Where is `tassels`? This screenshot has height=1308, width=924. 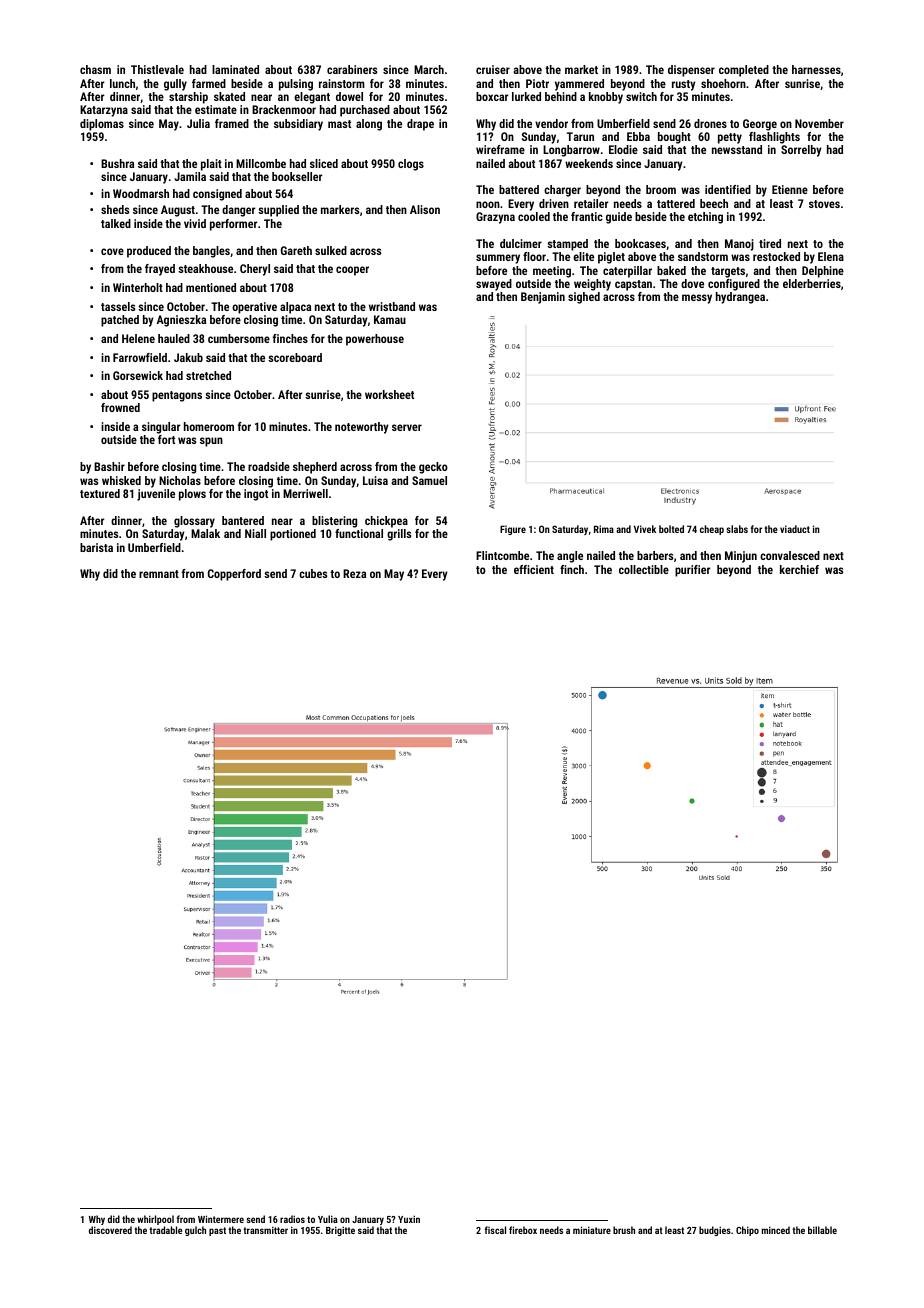 tassels is located at coordinates (118, 306).
